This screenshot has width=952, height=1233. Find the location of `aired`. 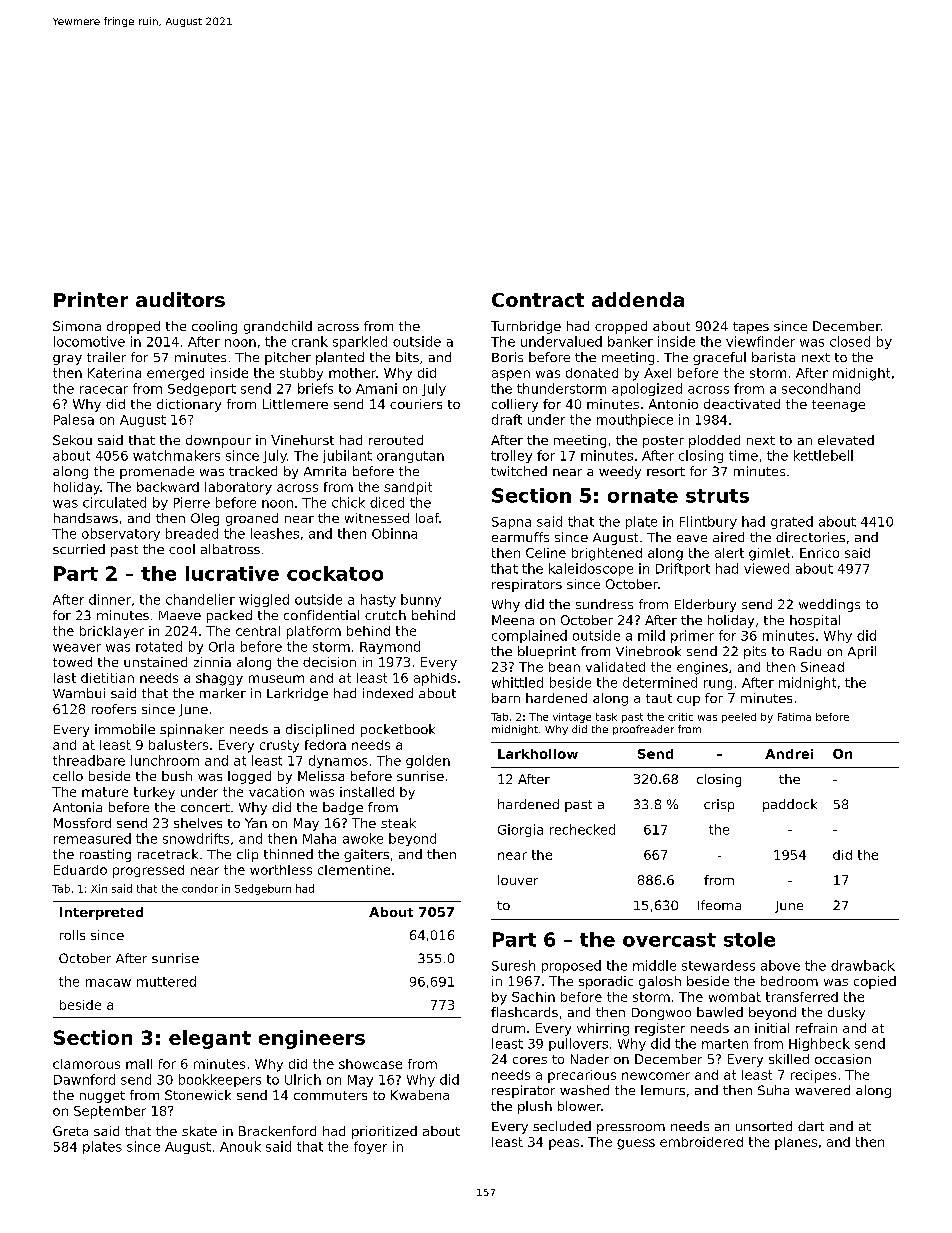

aired is located at coordinates (728, 537).
